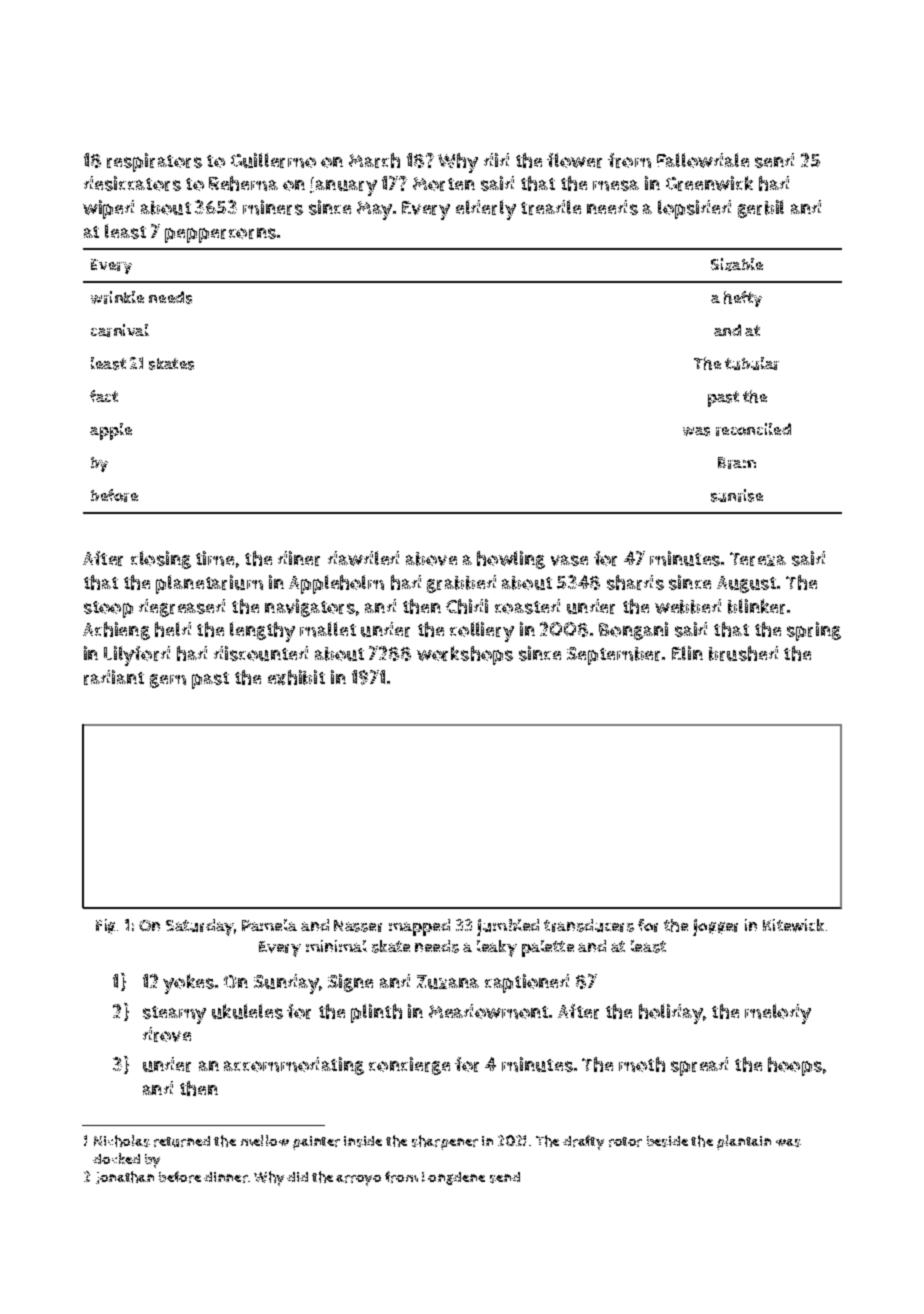  Describe the element at coordinates (752, 363) in the screenshot. I see `tubular` at that location.
